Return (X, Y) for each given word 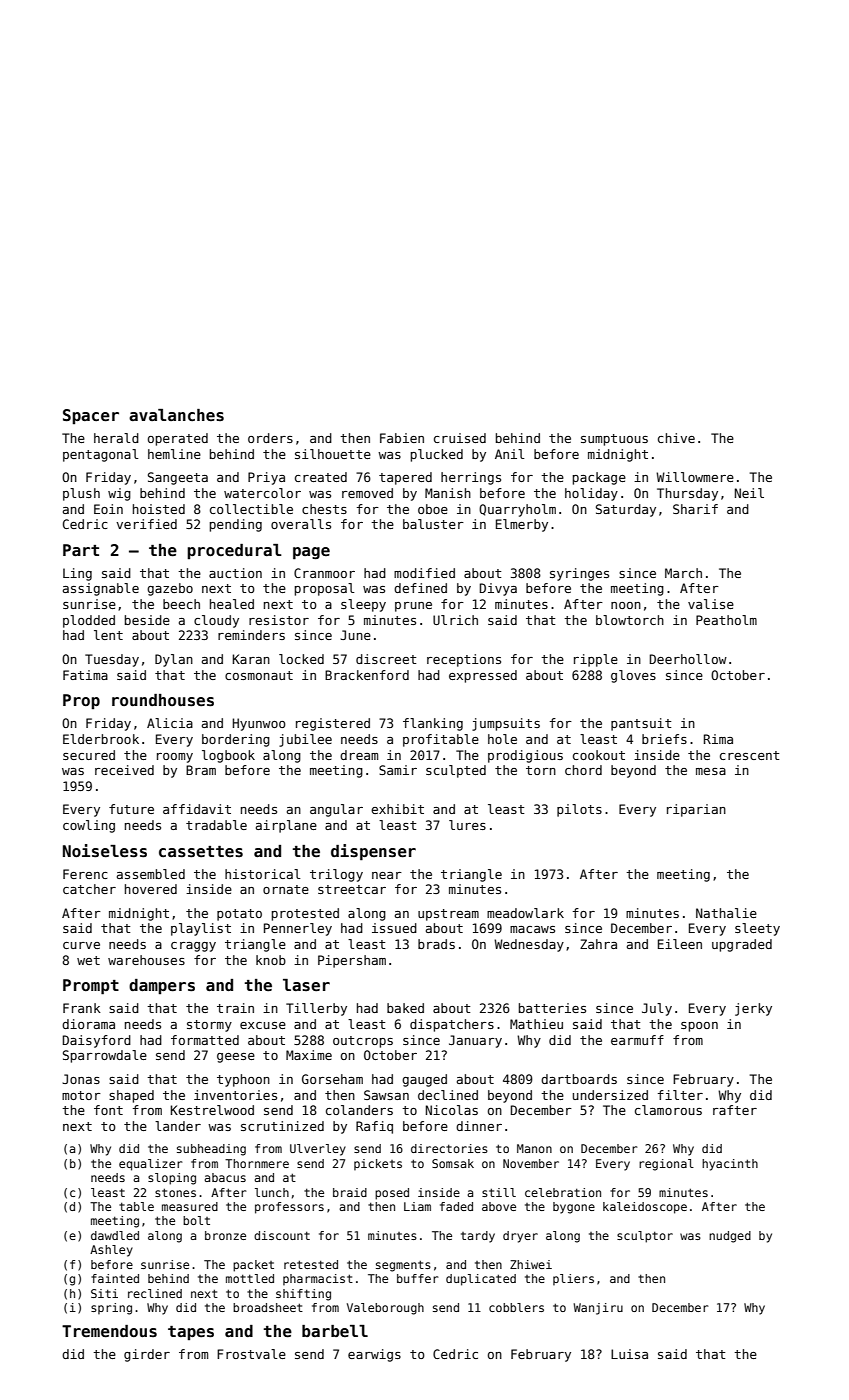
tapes (191, 1333)
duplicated (481, 1280)
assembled (151, 874)
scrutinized (282, 1126)
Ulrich (455, 620)
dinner (479, 1126)
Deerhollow (688, 659)
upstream (448, 915)
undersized (610, 1095)
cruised (460, 438)
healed (232, 604)
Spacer (91, 416)
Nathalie (726, 913)
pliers (573, 1280)
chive (676, 438)
